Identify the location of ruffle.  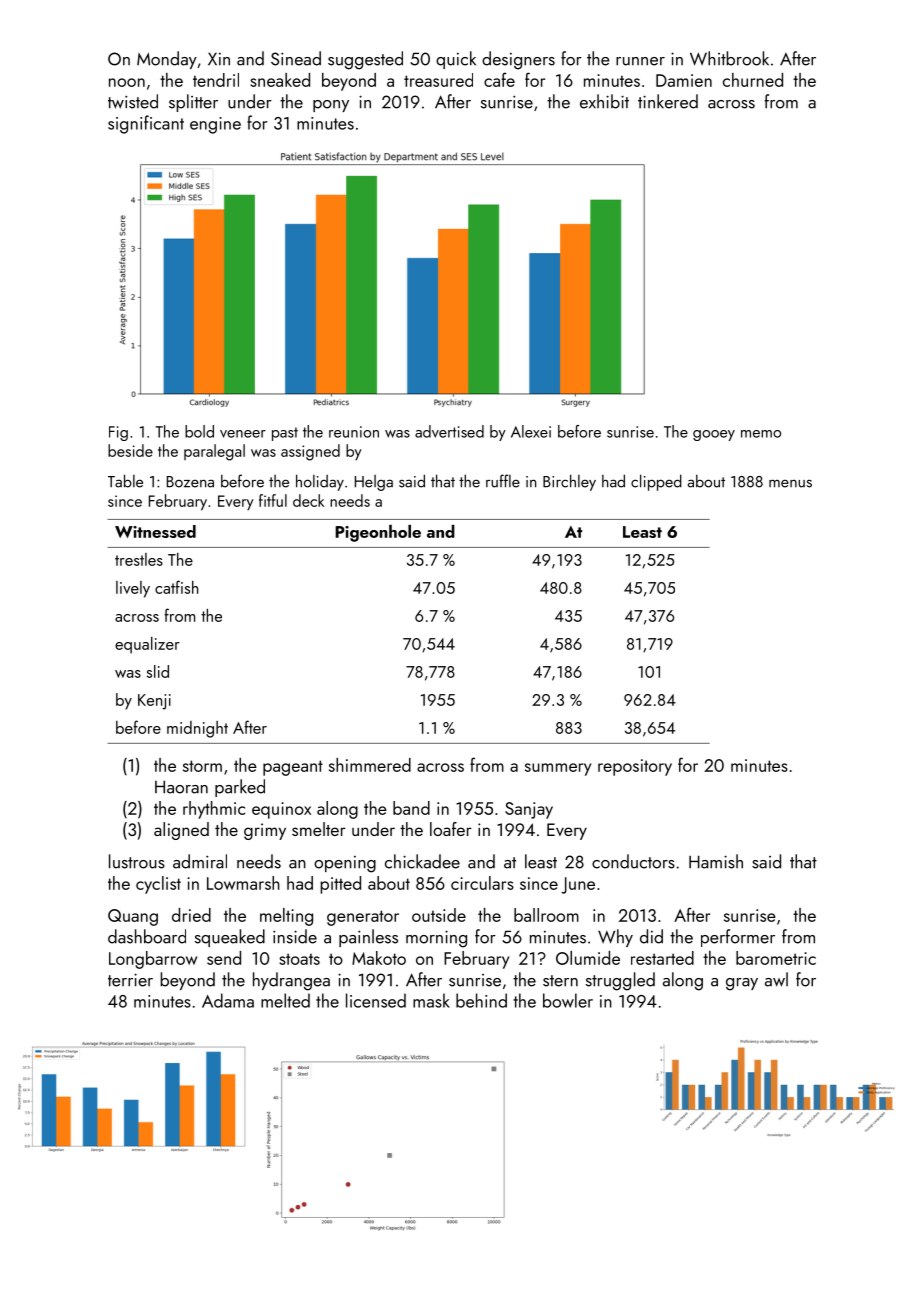
(503, 481).
